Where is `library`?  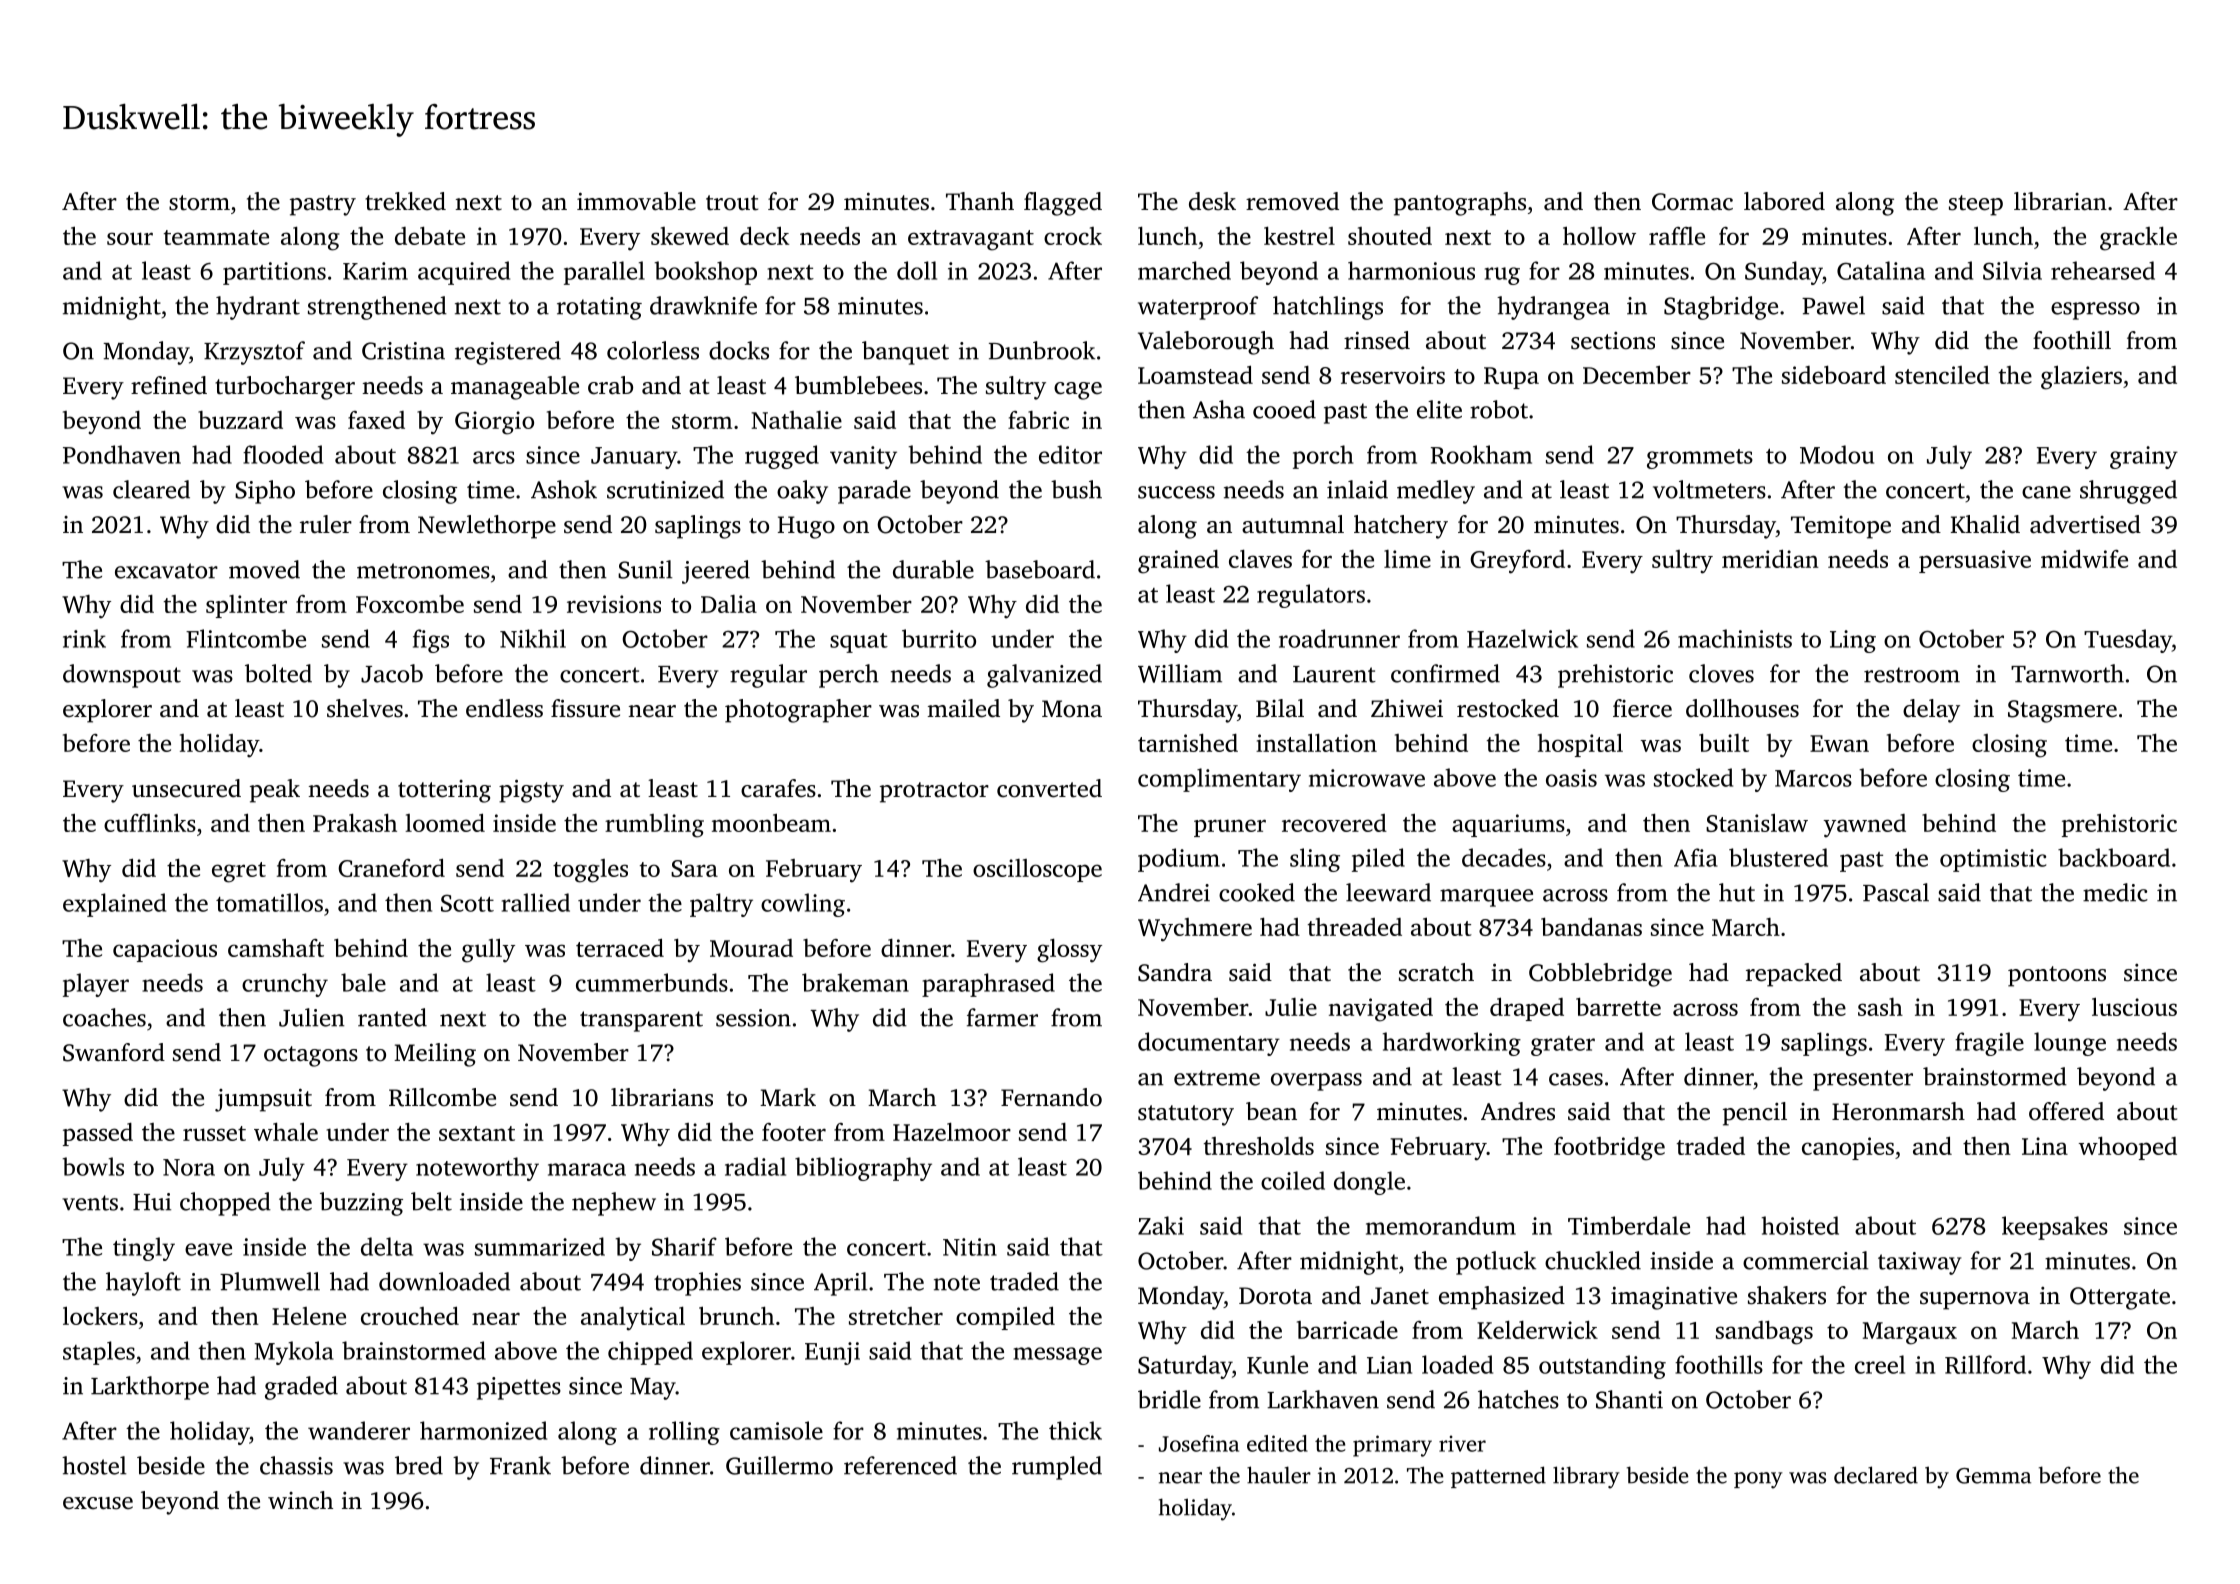 library is located at coordinates (1586, 1477).
